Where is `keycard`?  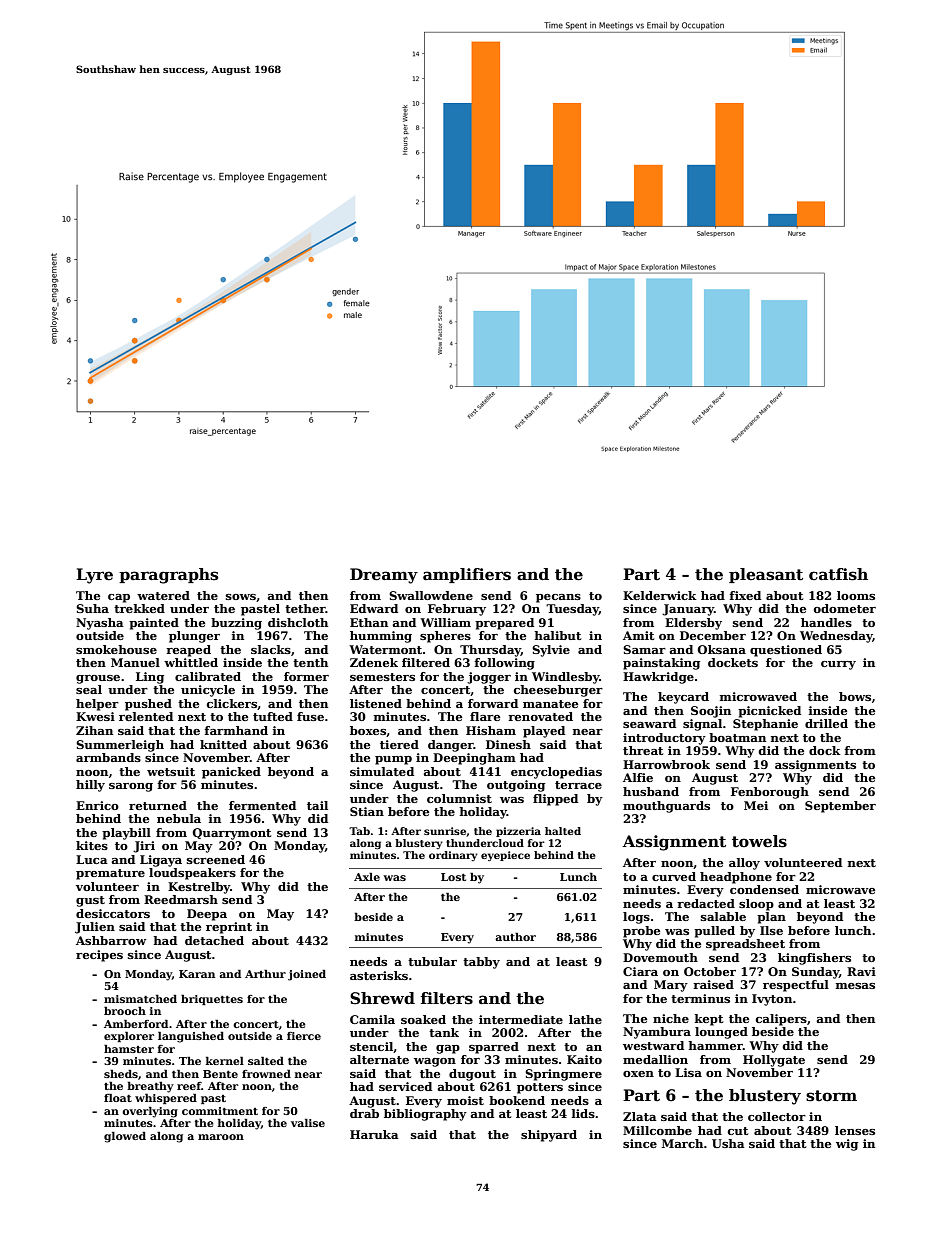
keycard is located at coordinates (683, 698).
